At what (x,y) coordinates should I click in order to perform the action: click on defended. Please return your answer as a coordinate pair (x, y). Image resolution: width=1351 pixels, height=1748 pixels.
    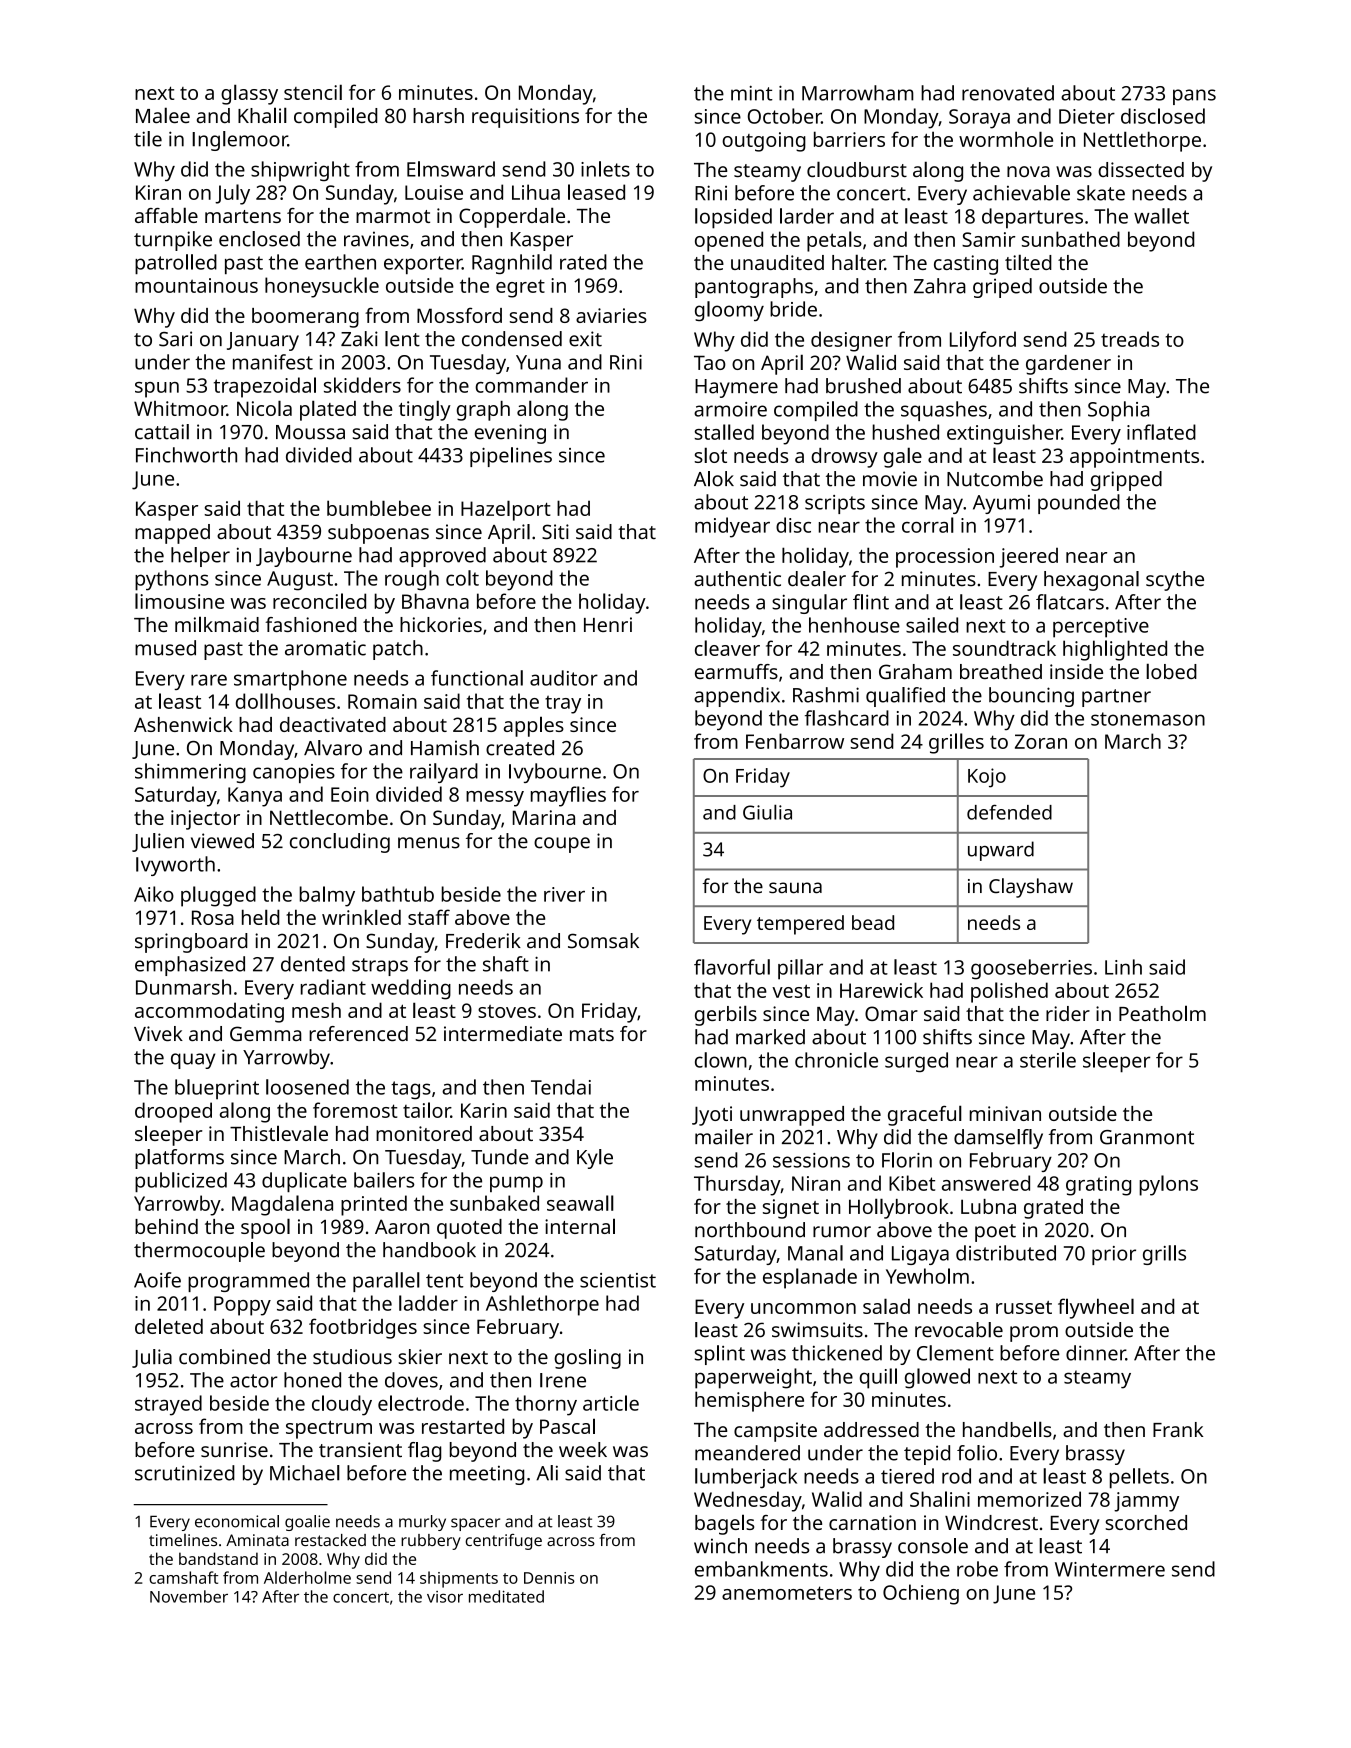
    Looking at the image, I should click on (1009, 812).
